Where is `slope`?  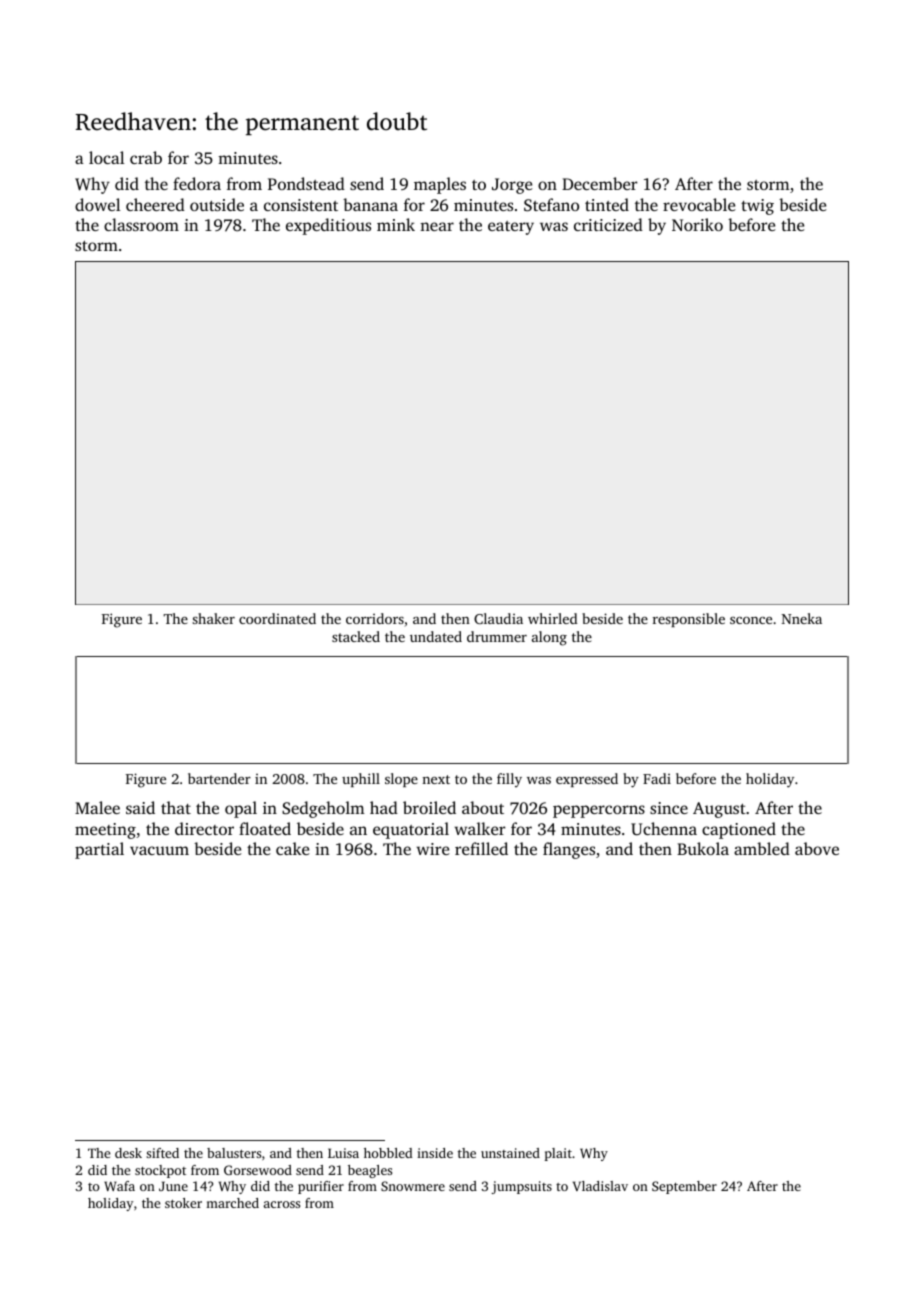
slope is located at coordinates (401, 780).
